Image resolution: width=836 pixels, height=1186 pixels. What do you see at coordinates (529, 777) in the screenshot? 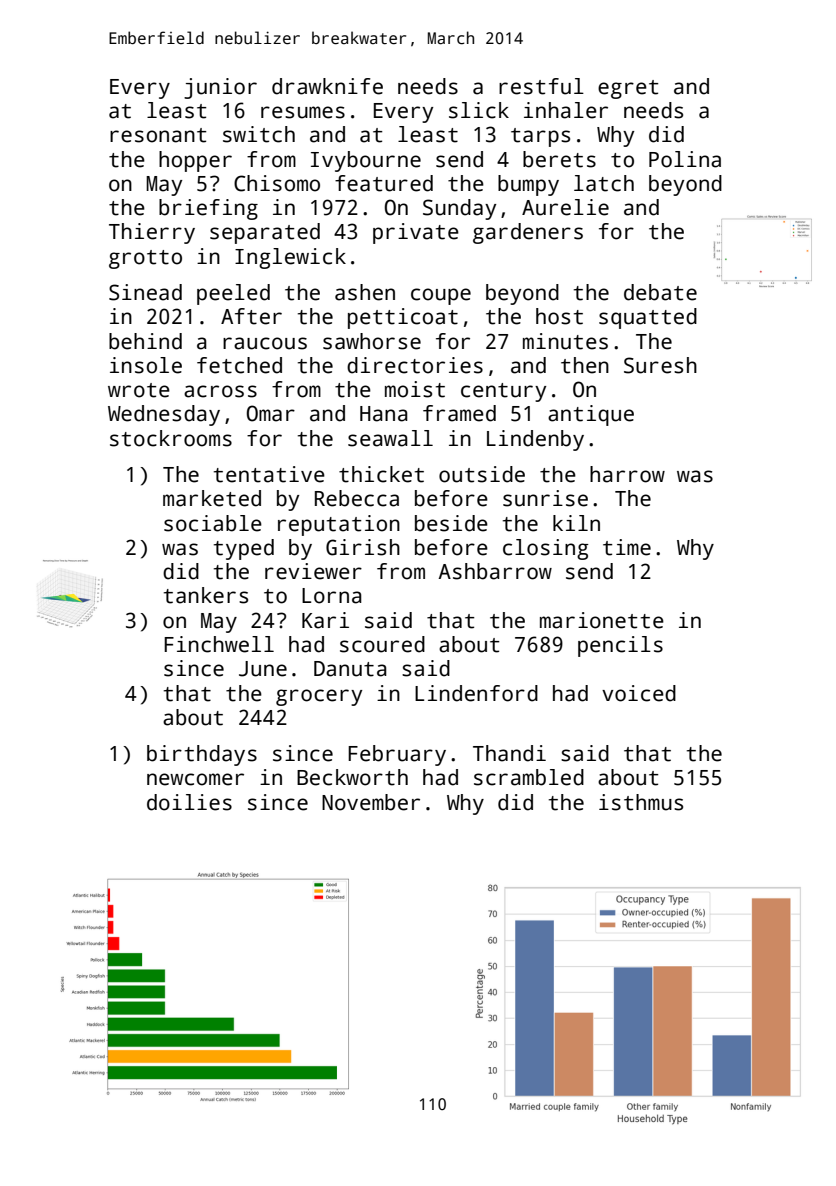
I see `scrambled` at bounding box center [529, 777].
